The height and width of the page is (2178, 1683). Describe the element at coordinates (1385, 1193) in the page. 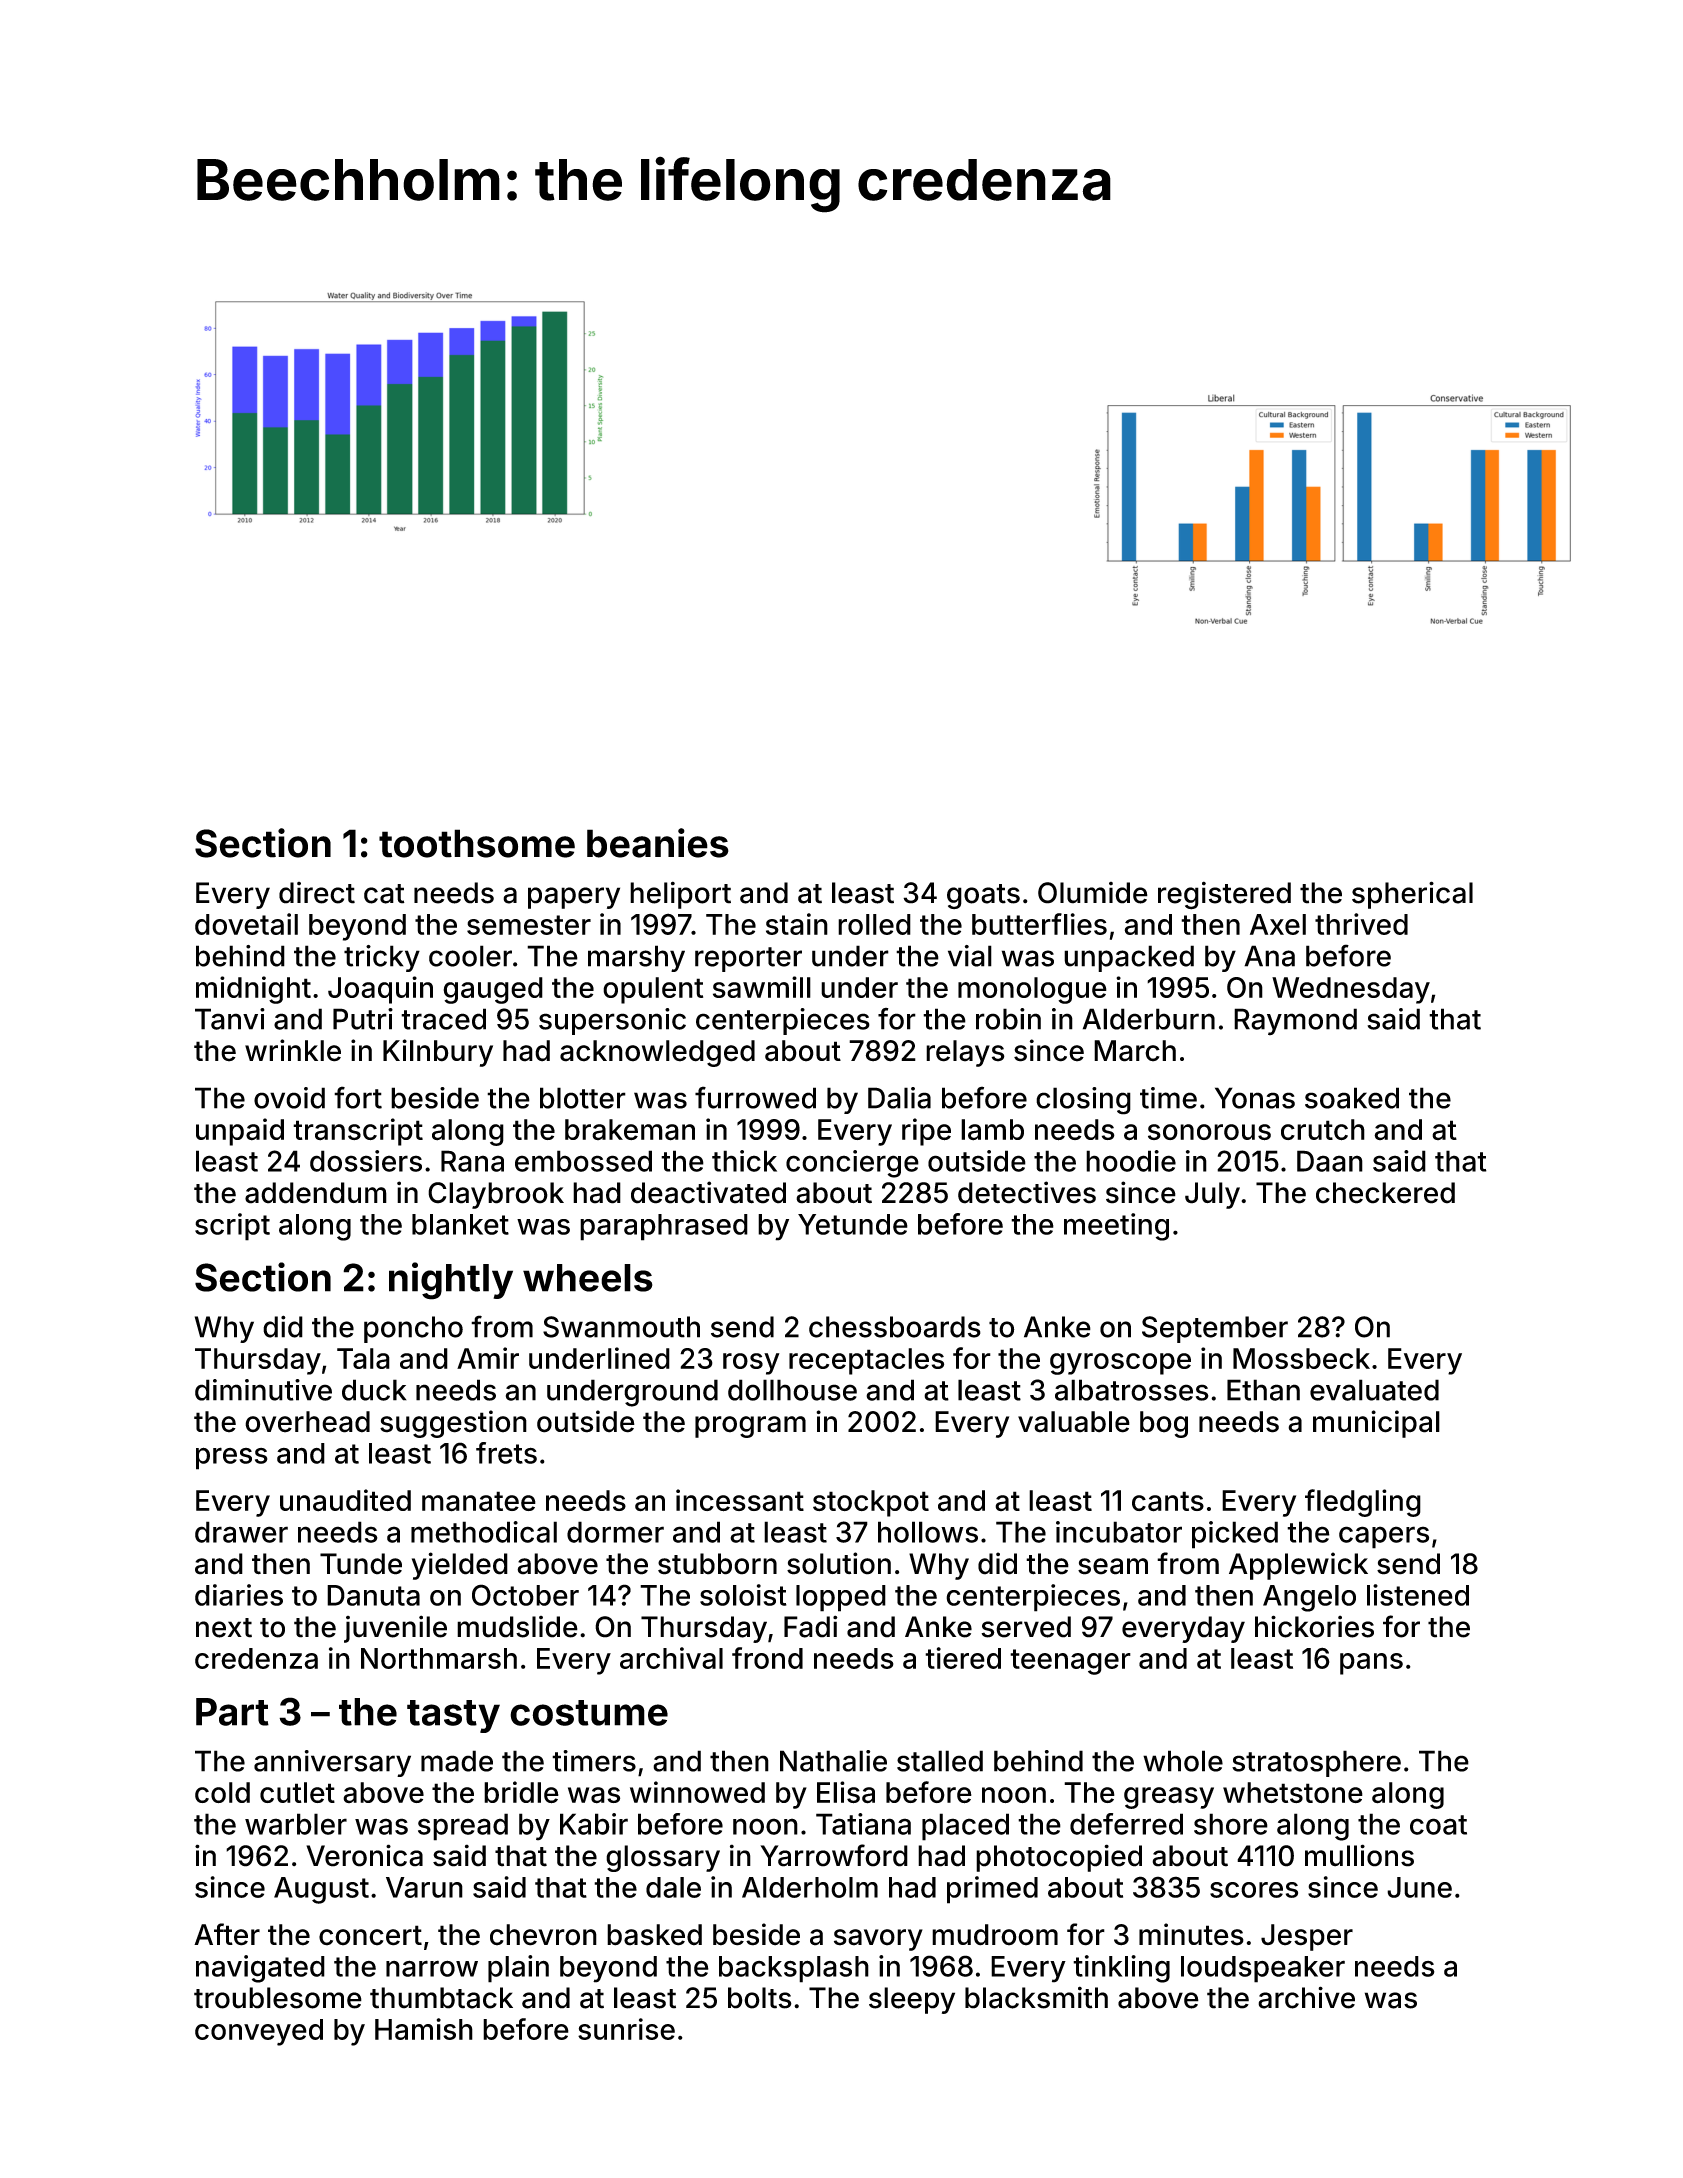

I see `checkered` at that location.
